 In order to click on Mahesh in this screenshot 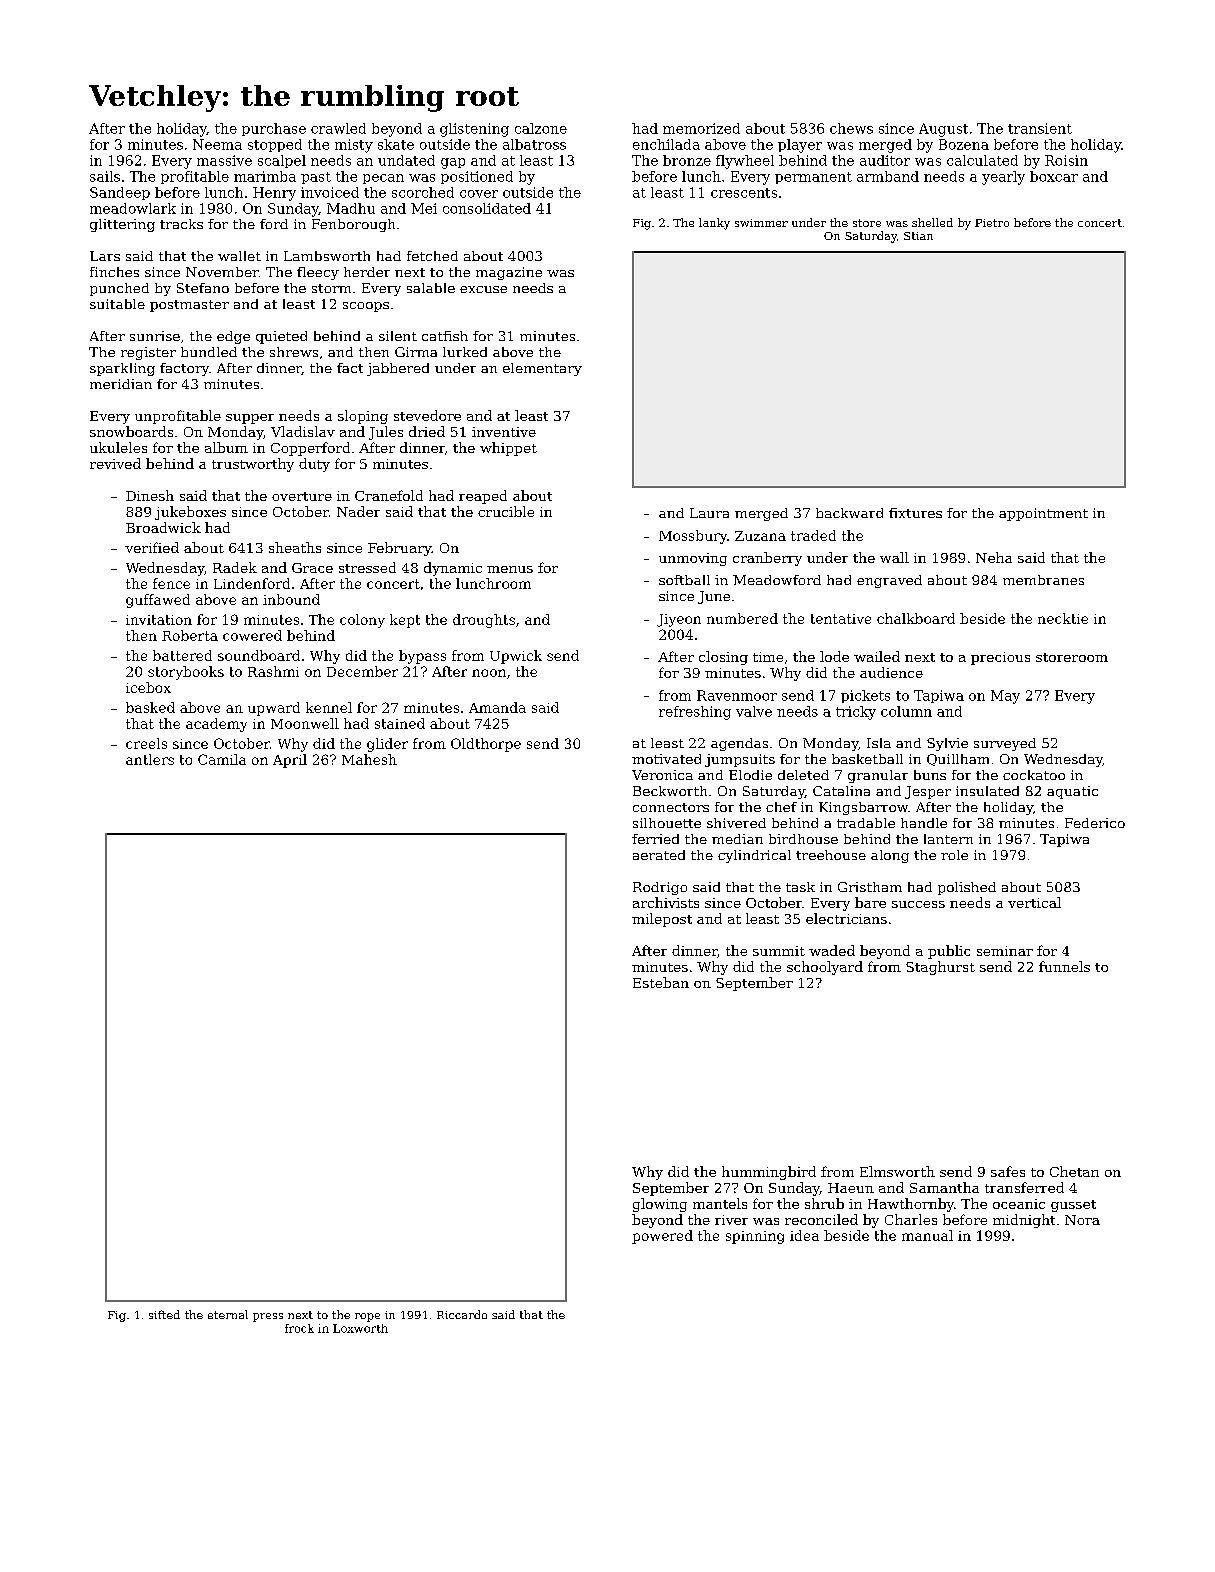, I will do `click(369, 759)`.
